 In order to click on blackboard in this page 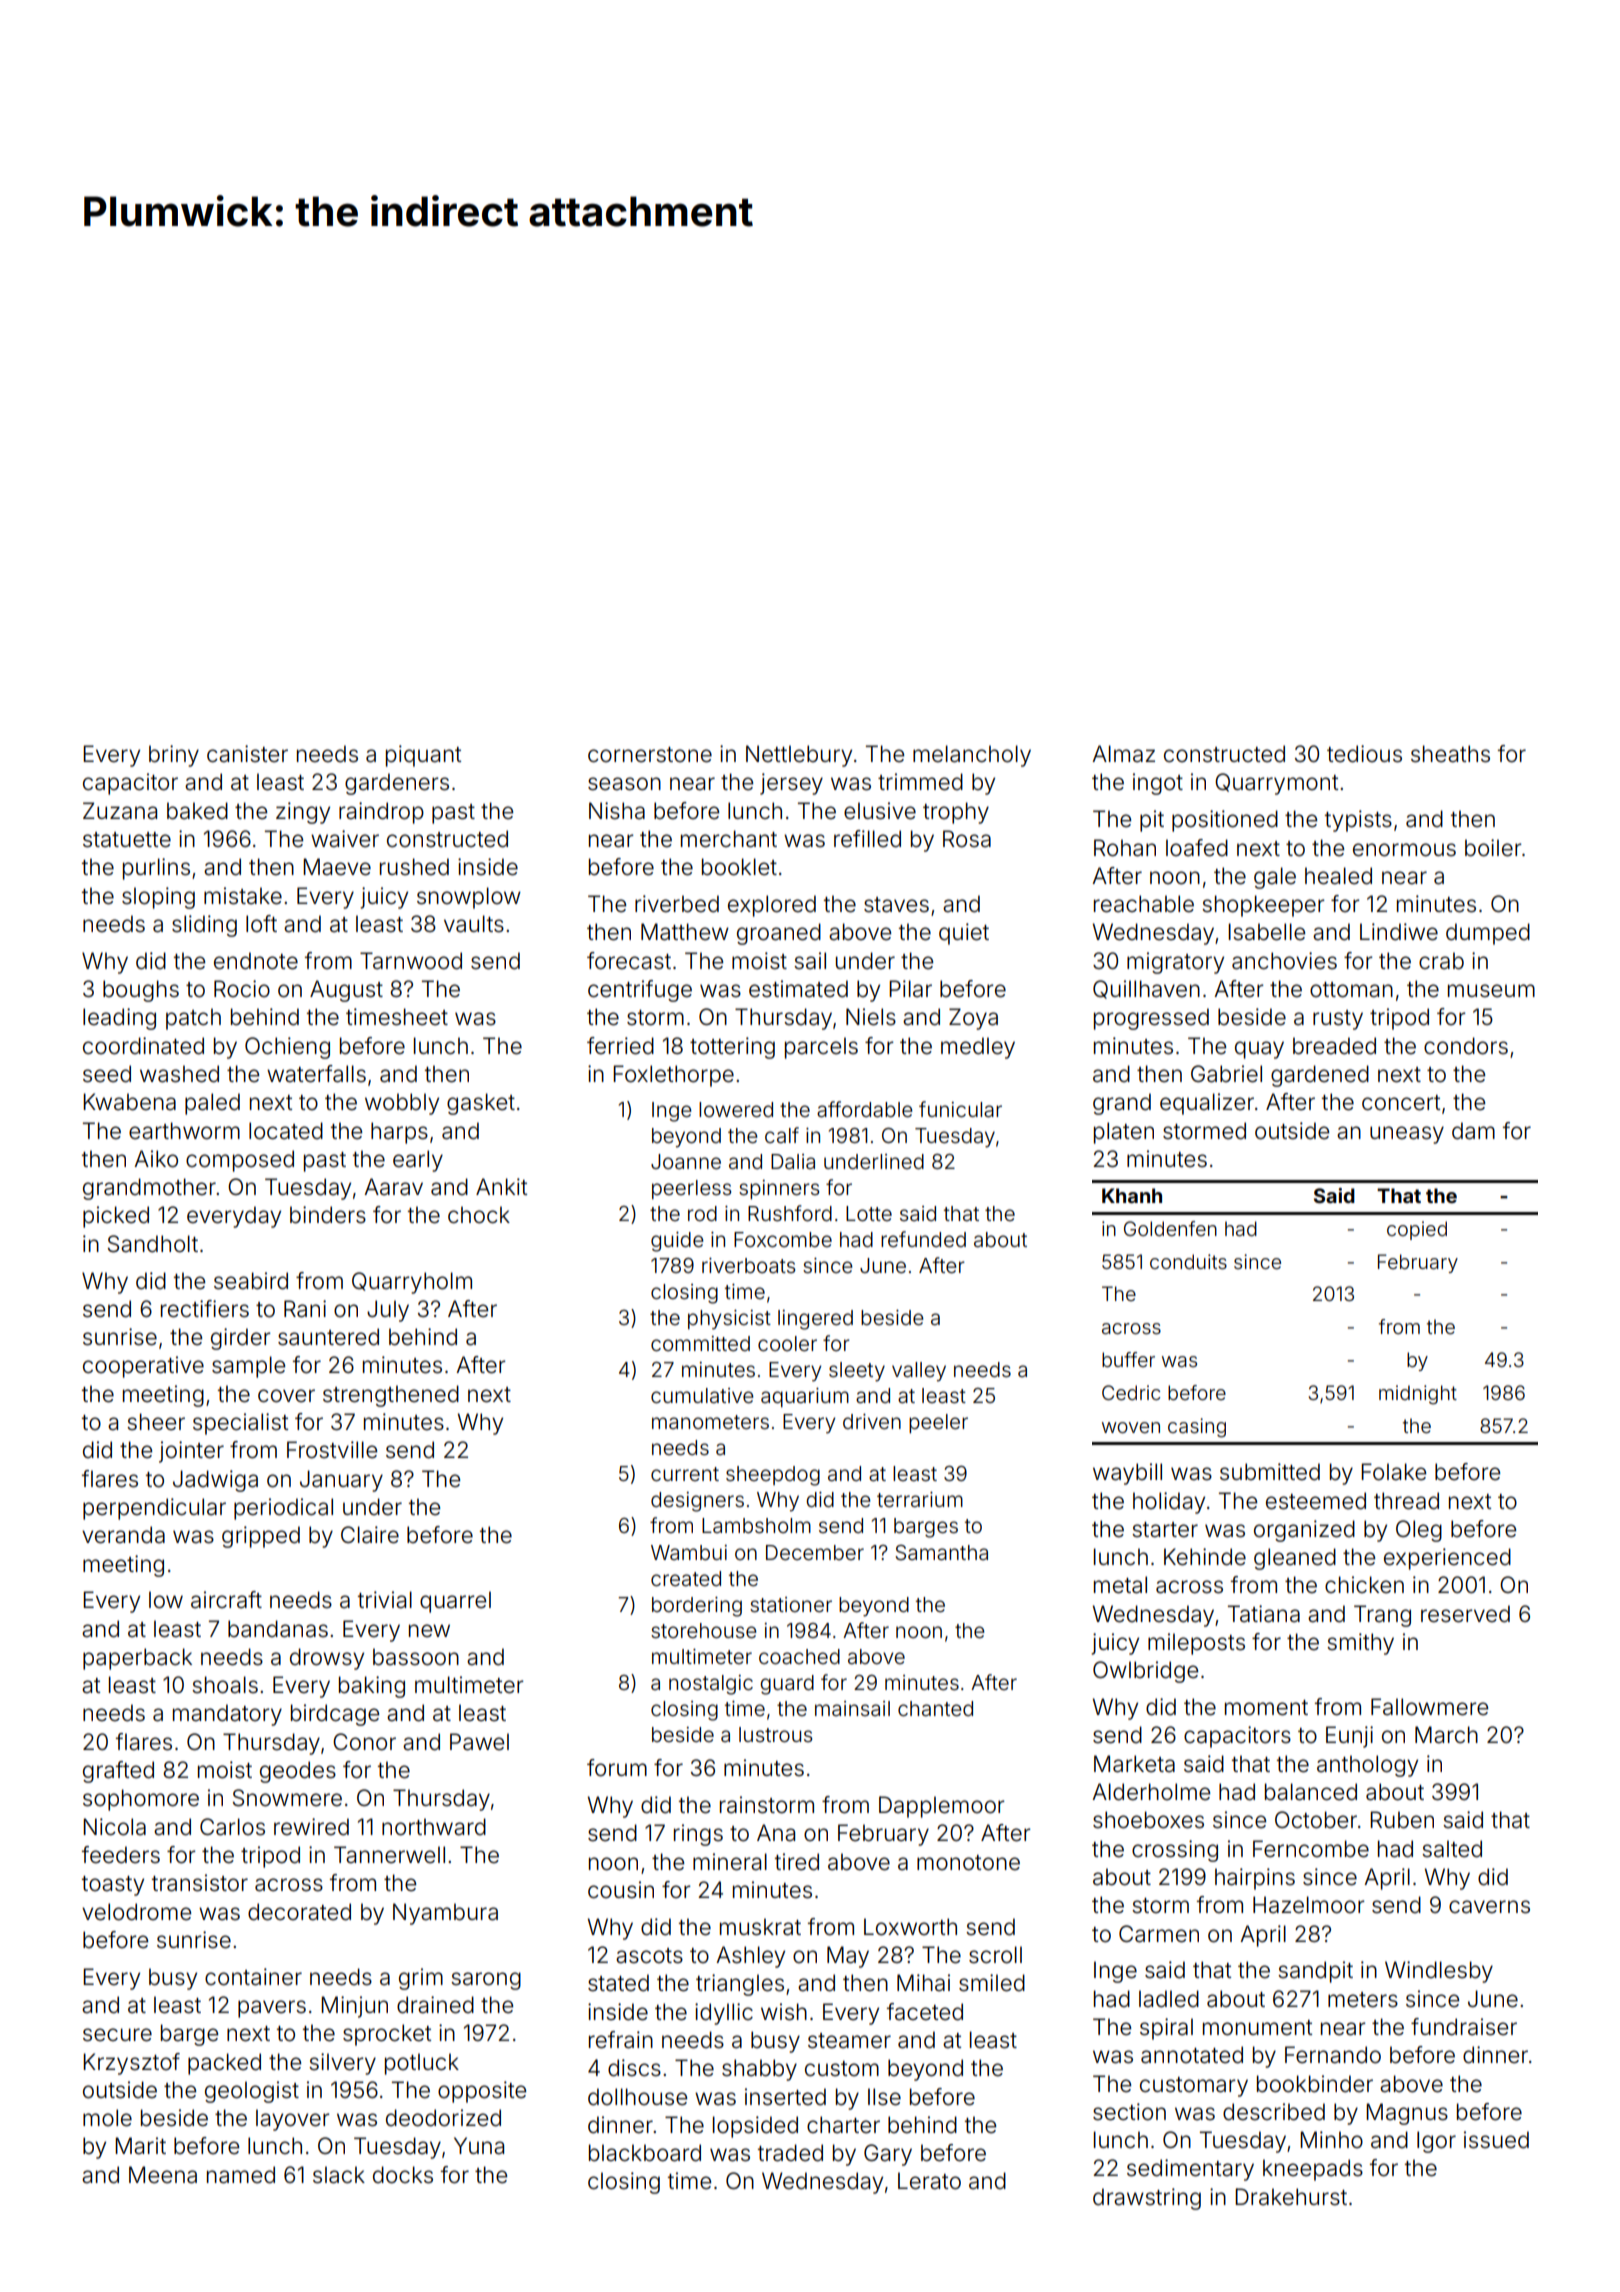, I will do `click(645, 2153)`.
